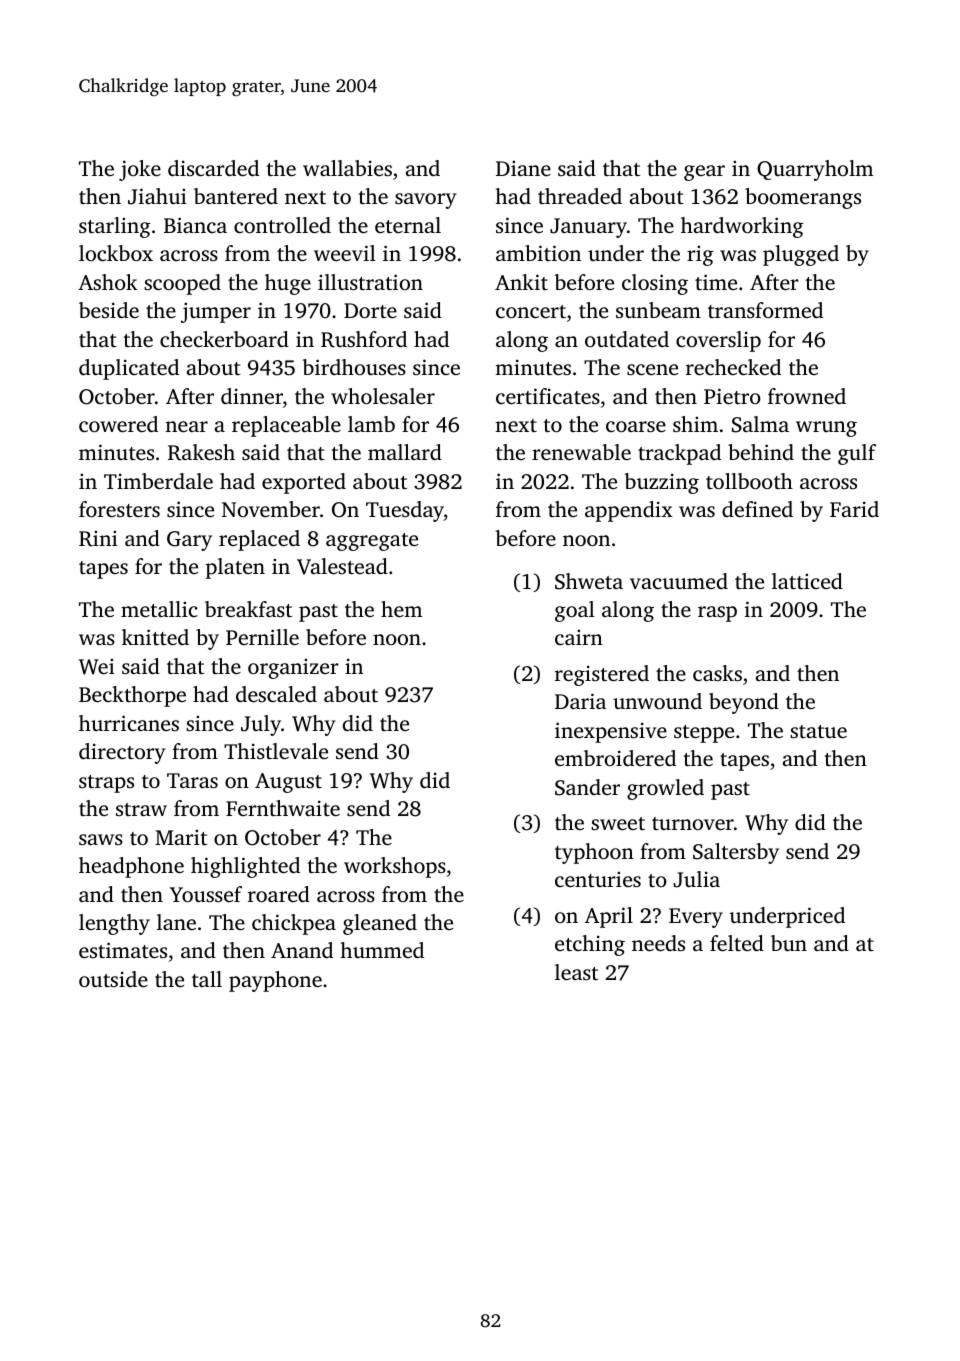  I want to click on statue, so click(818, 731).
